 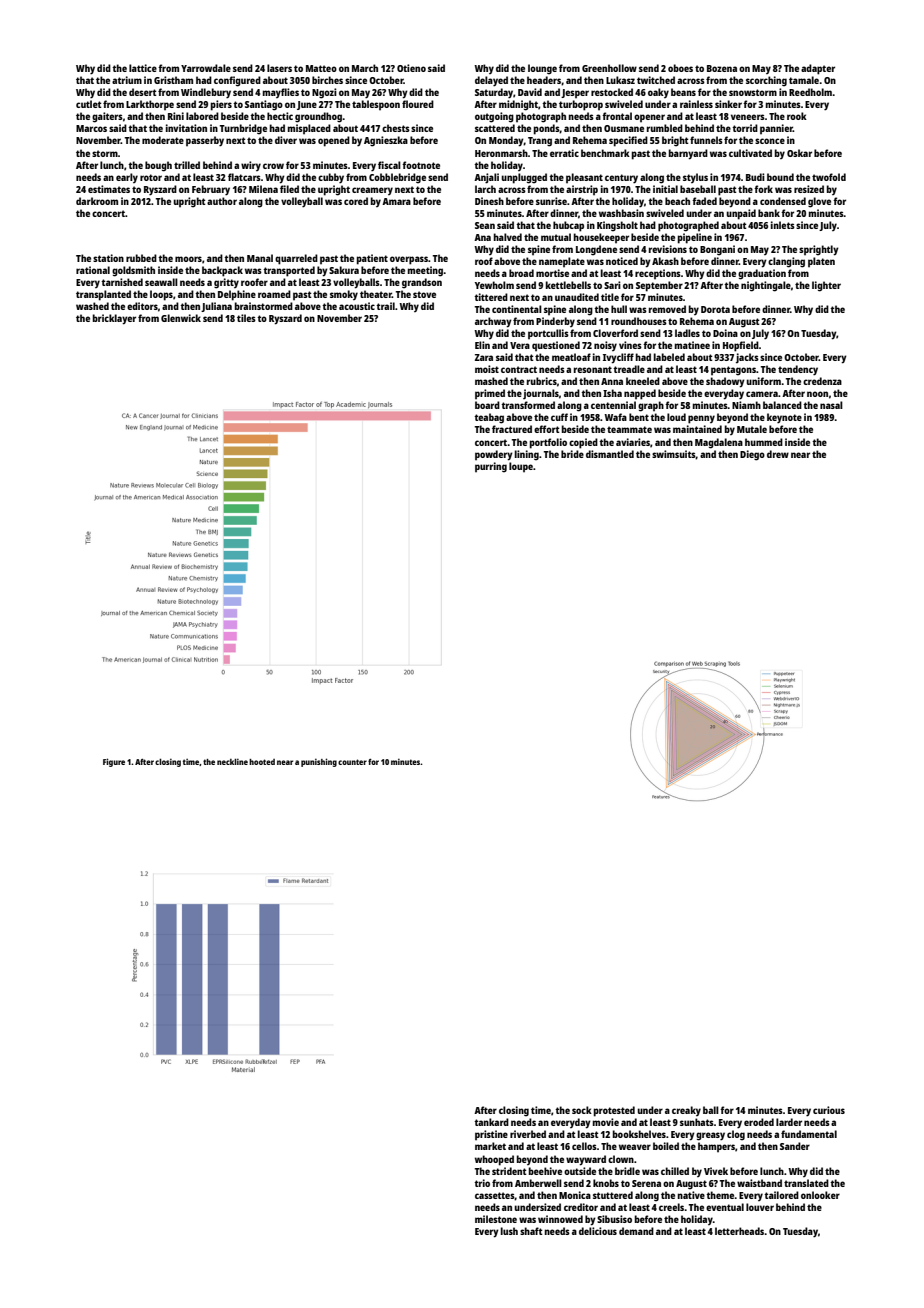 What do you see at coordinates (127, 178) in the screenshot?
I see `early` at bounding box center [127, 178].
